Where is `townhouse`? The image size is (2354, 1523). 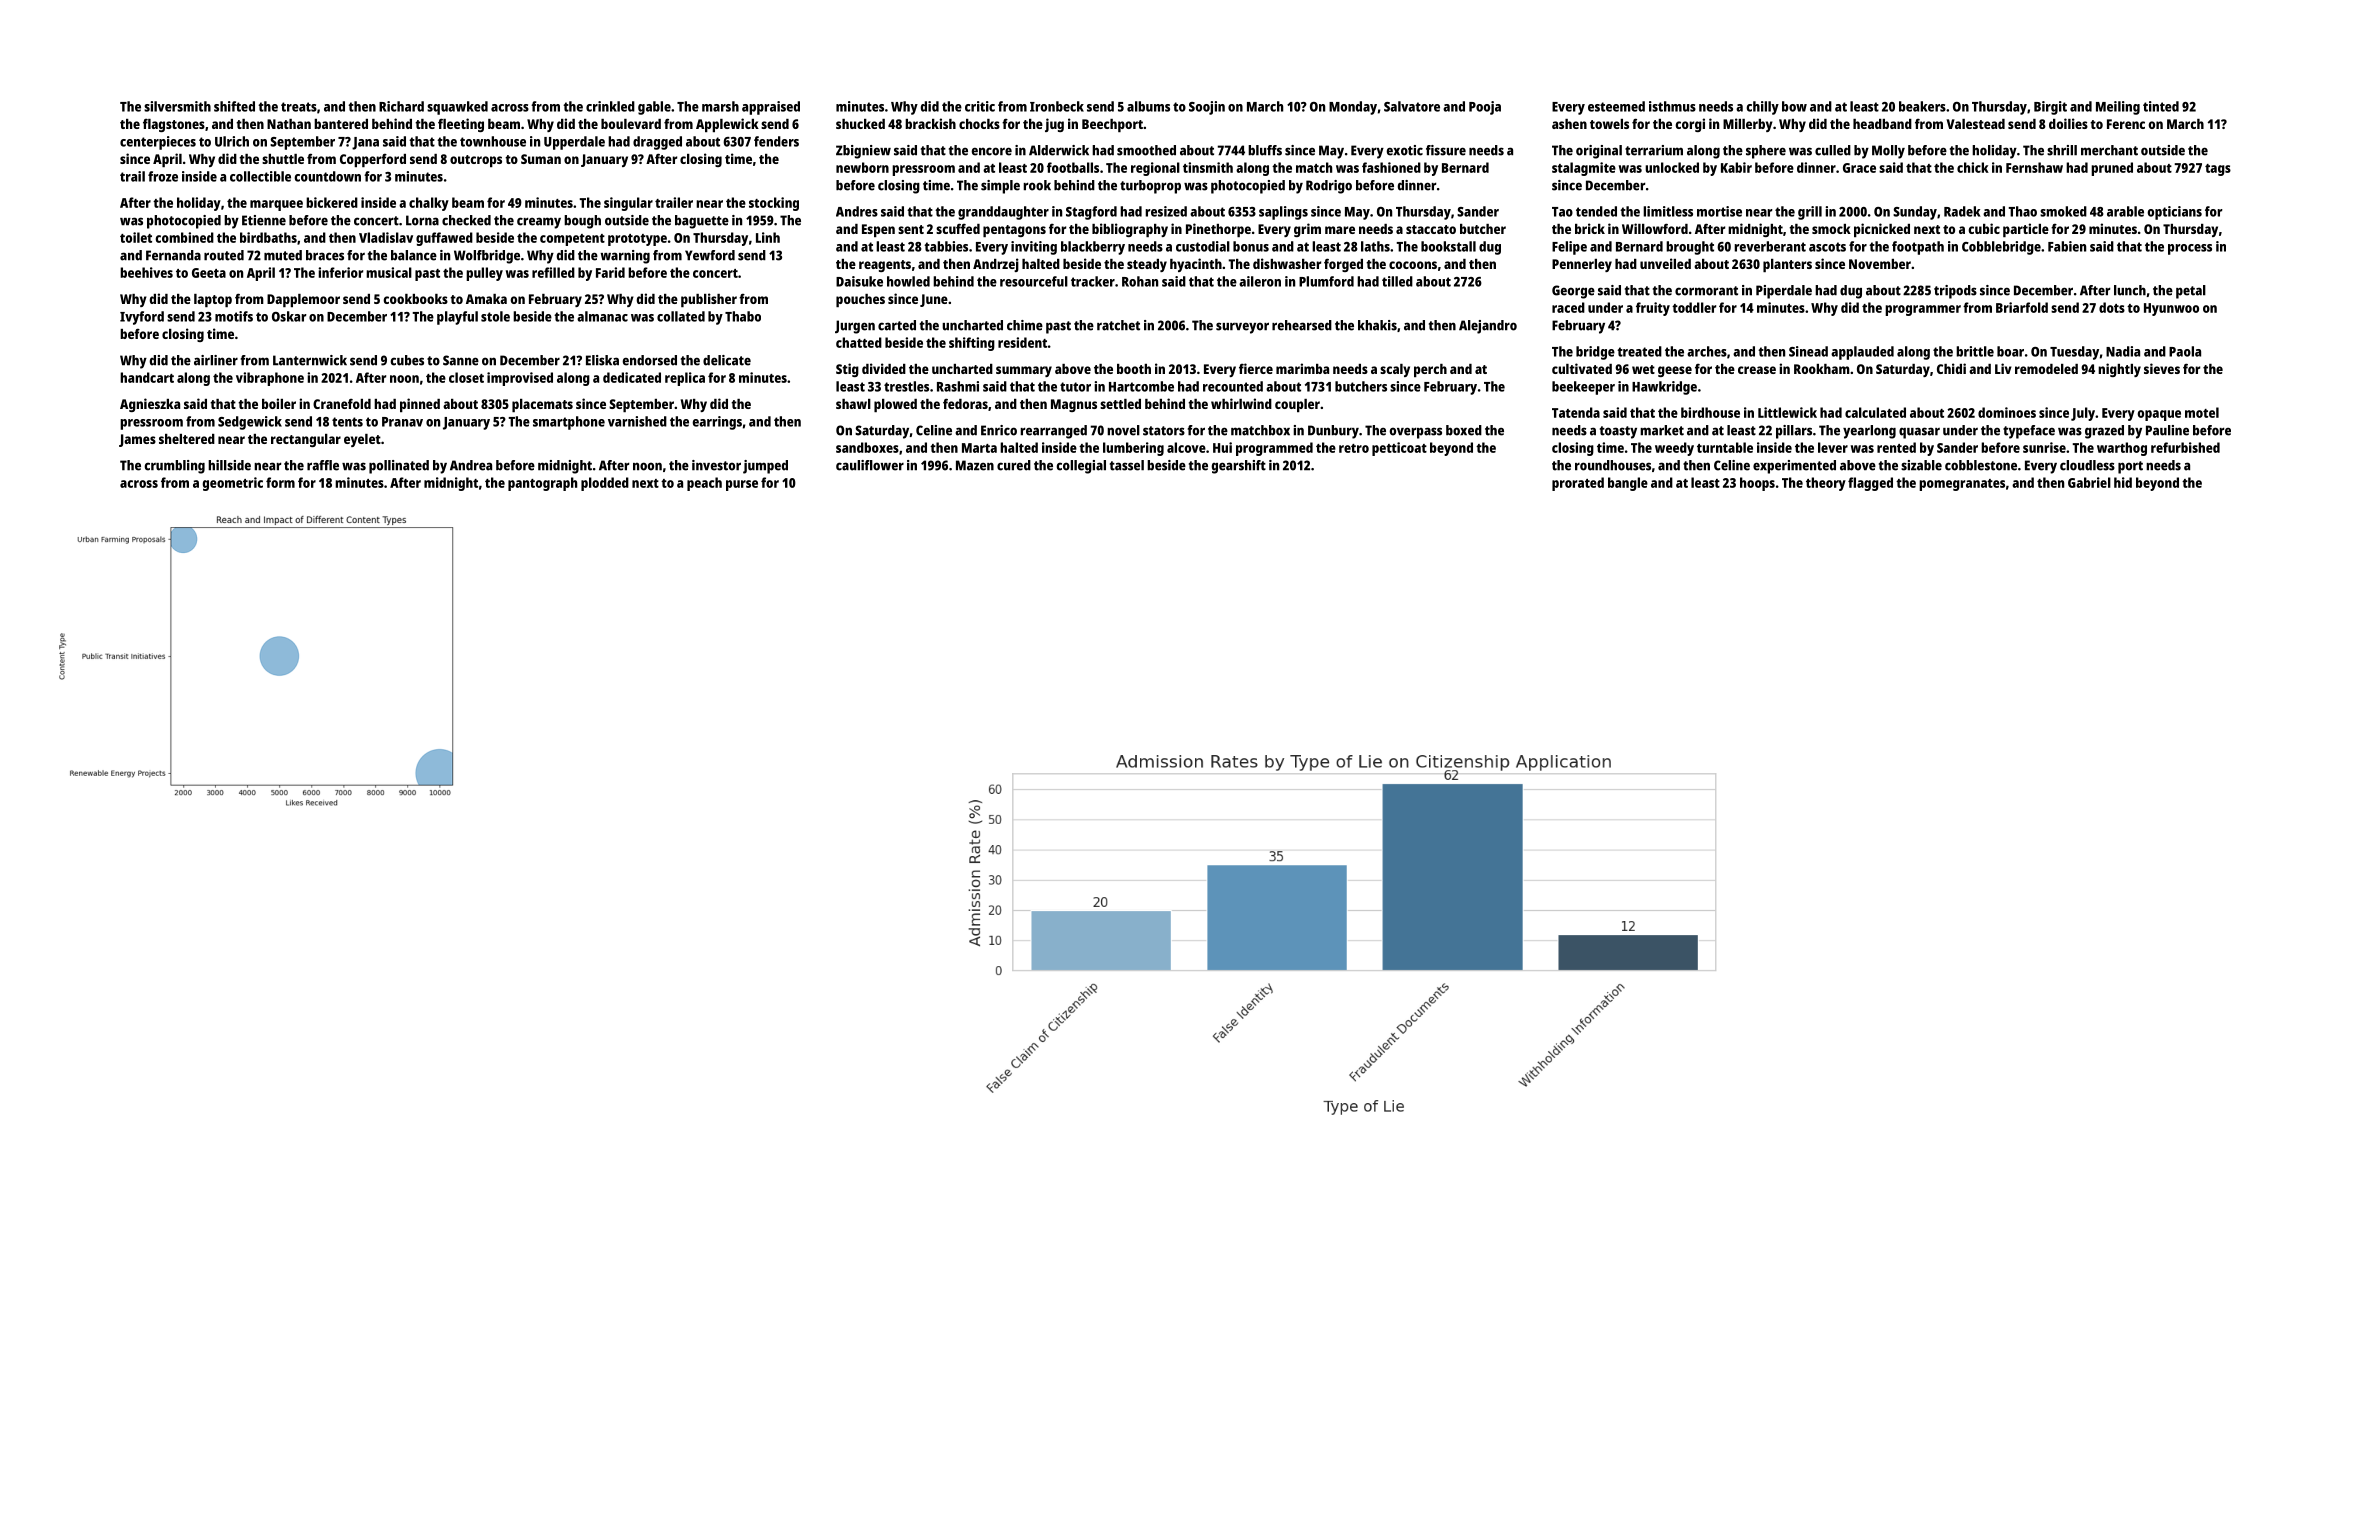
townhouse is located at coordinates (493, 141).
